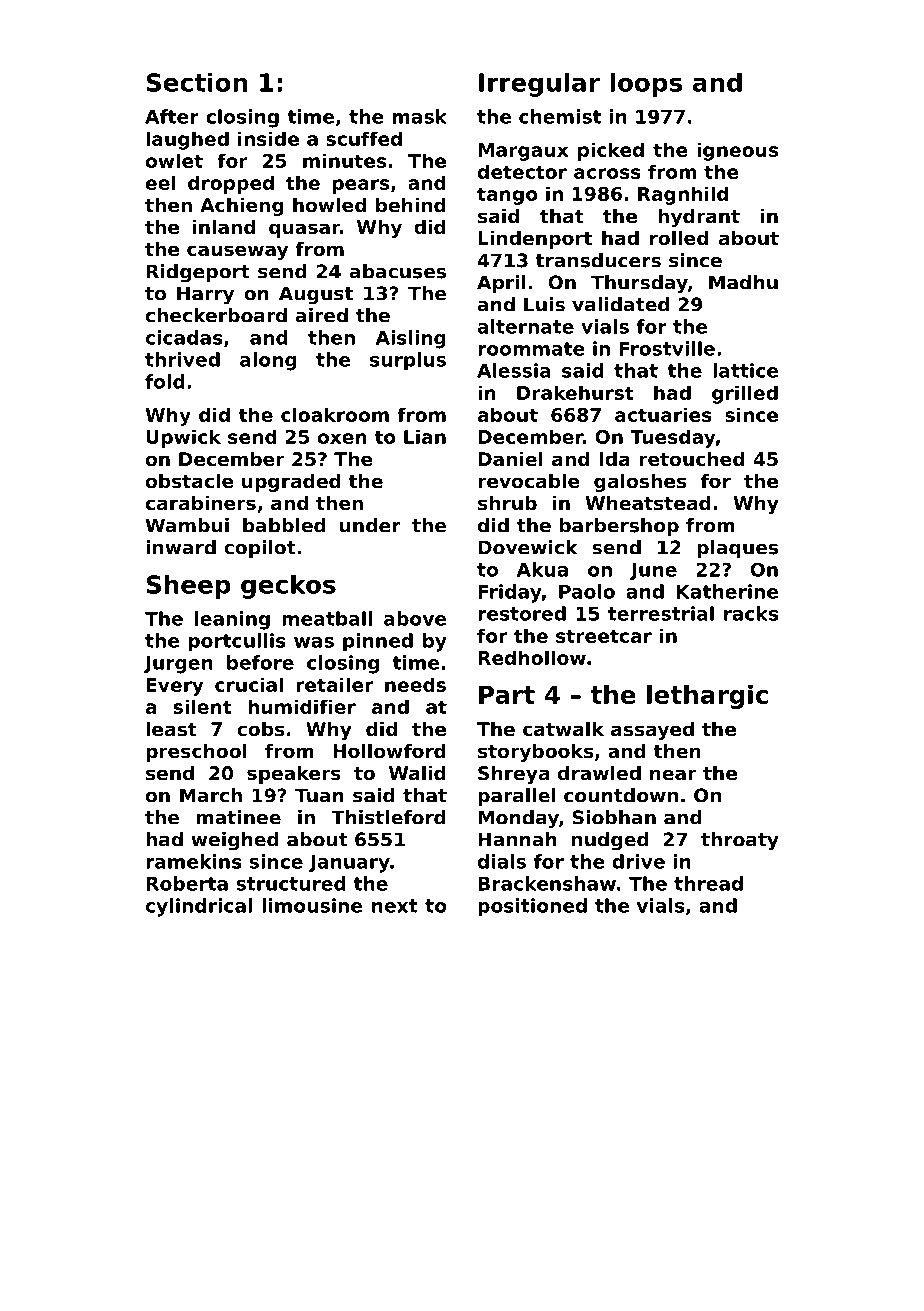 This screenshot has width=924, height=1311. What do you see at coordinates (510, 459) in the screenshot?
I see `Daniel` at bounding box center [510, 459].
